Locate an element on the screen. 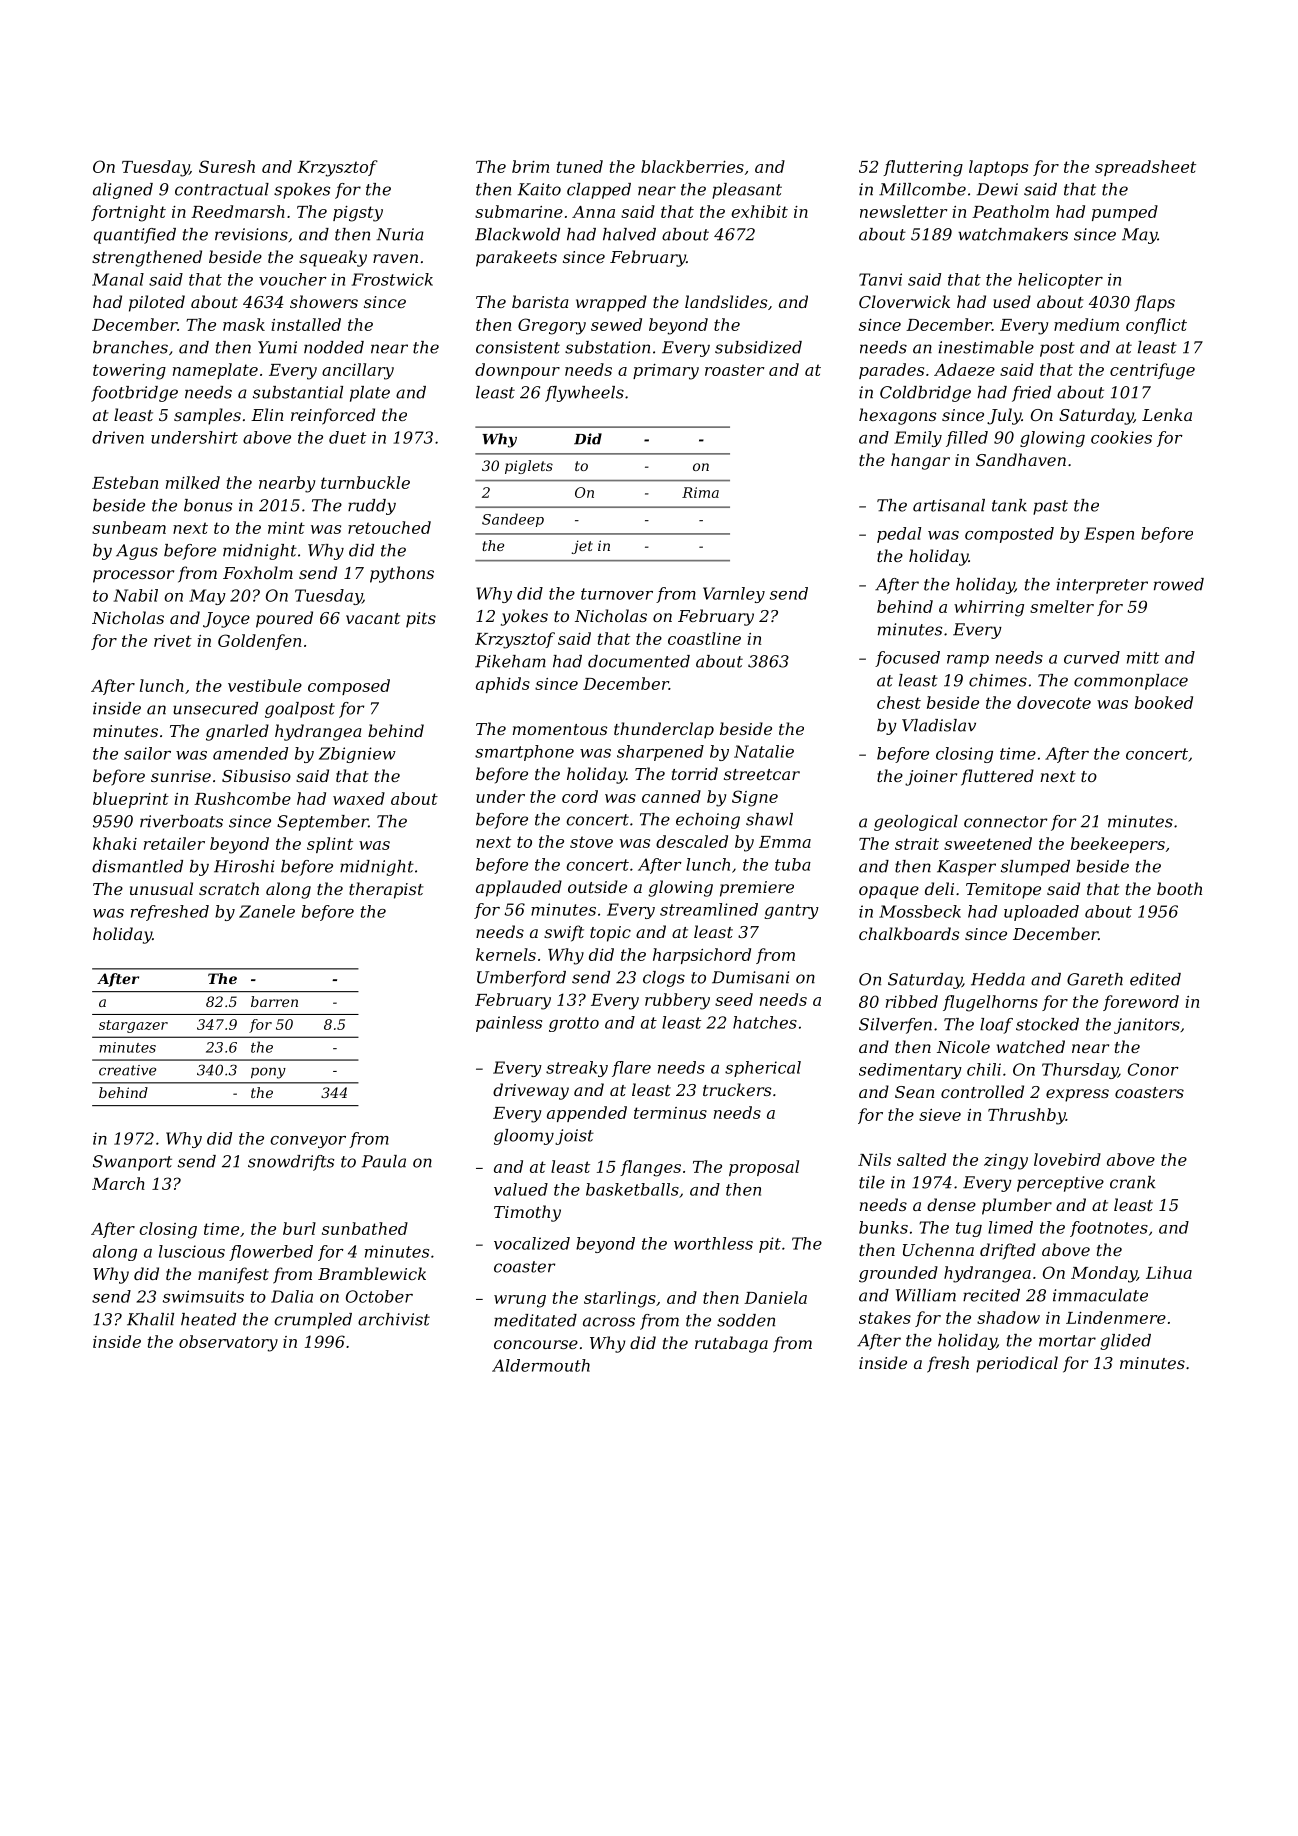  whirring is located at coordinates (989, 608).
